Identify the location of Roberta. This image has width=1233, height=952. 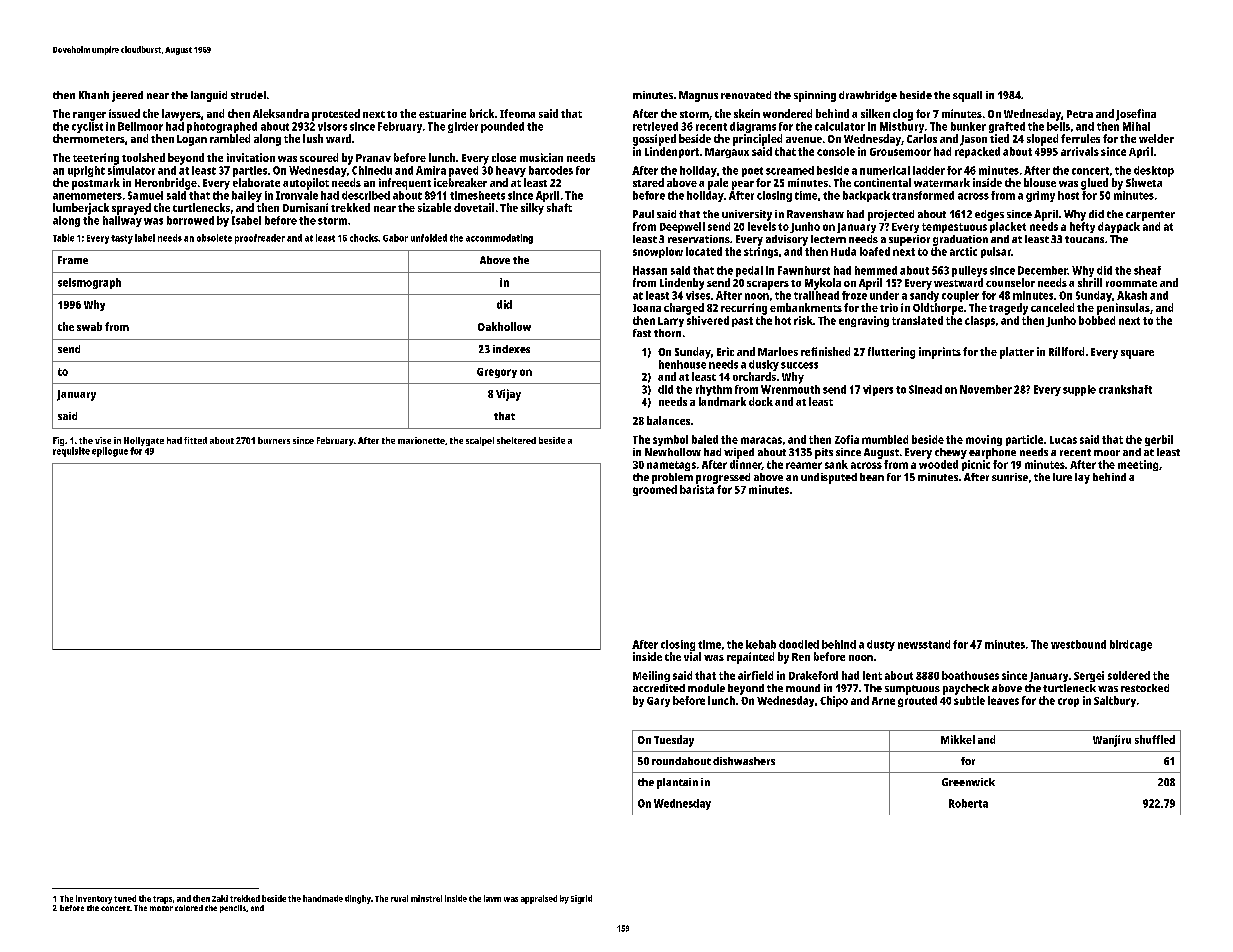
(968, 803).
